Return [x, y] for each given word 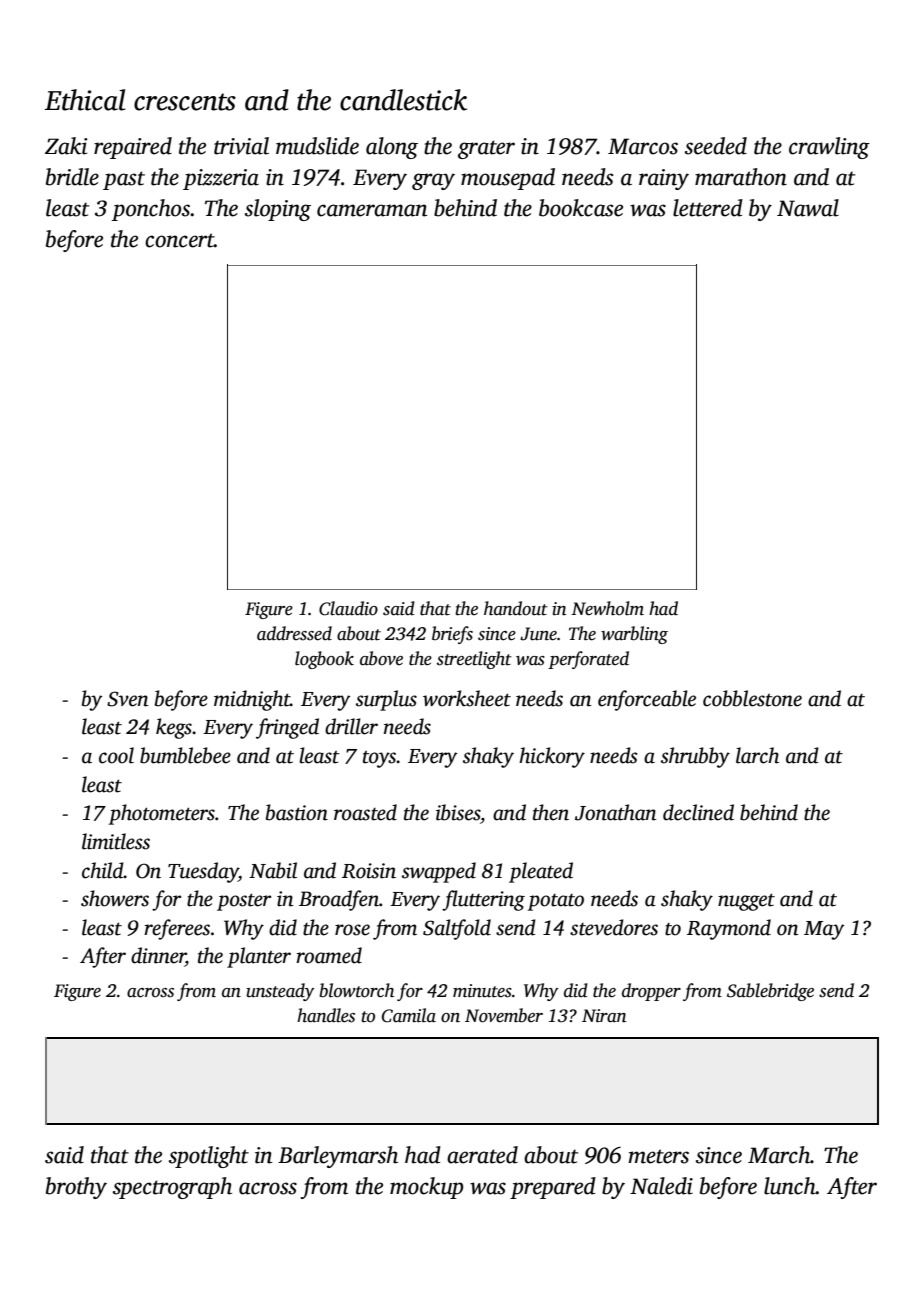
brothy [76, 1188]
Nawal [808, 208]
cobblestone [752, 698]
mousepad [508, 179]
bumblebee [185, 755]
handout [516, 608]
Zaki [66, 146]
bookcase [581, 208]
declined [698, 812]
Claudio [348, 608]
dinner [158, 956]
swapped [439, 872]
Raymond [729, 929]
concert [179, 240]
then [551, 812]
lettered [708, 208]
